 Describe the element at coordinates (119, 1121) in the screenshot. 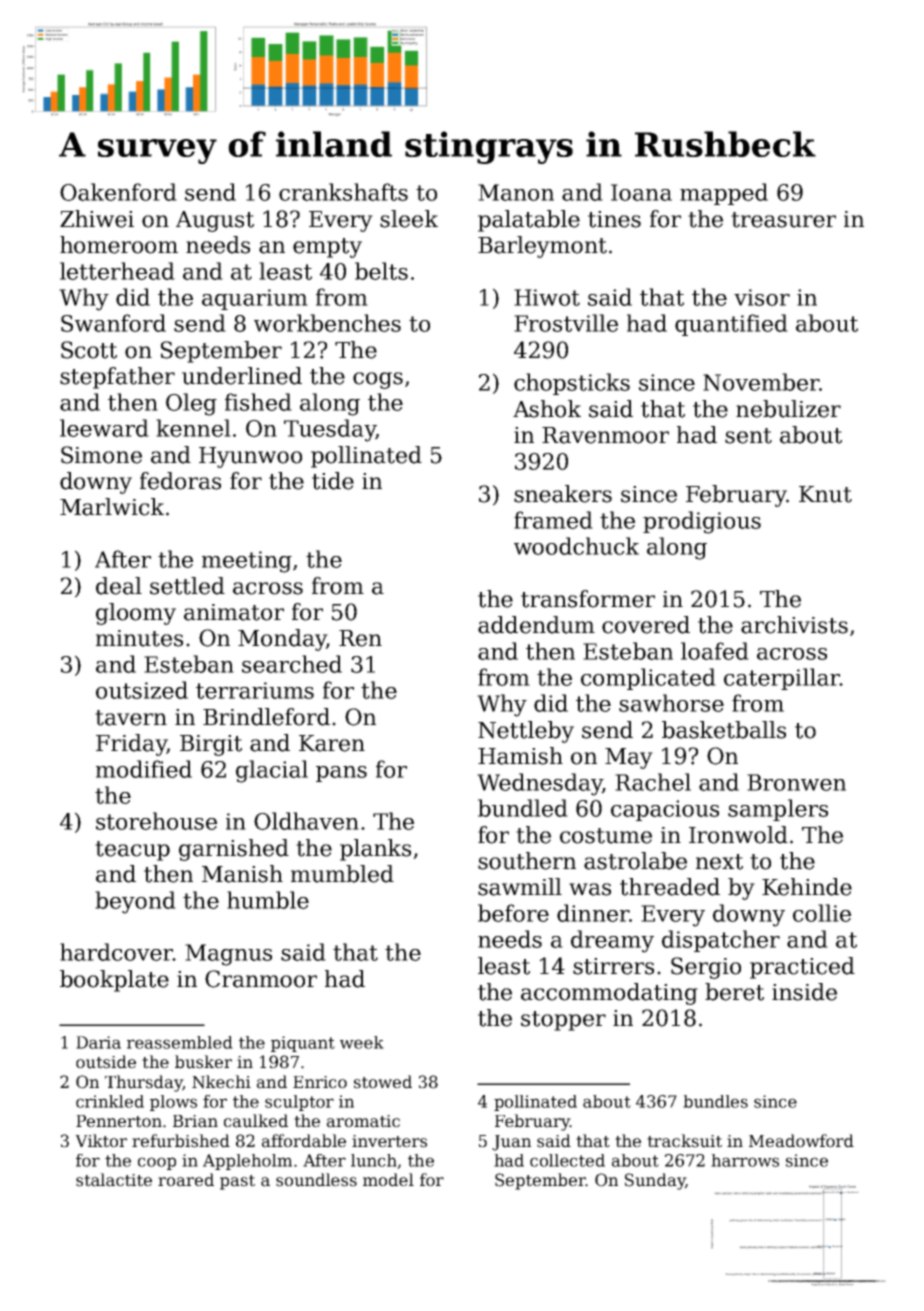

I see `Pennerton` at that location.
